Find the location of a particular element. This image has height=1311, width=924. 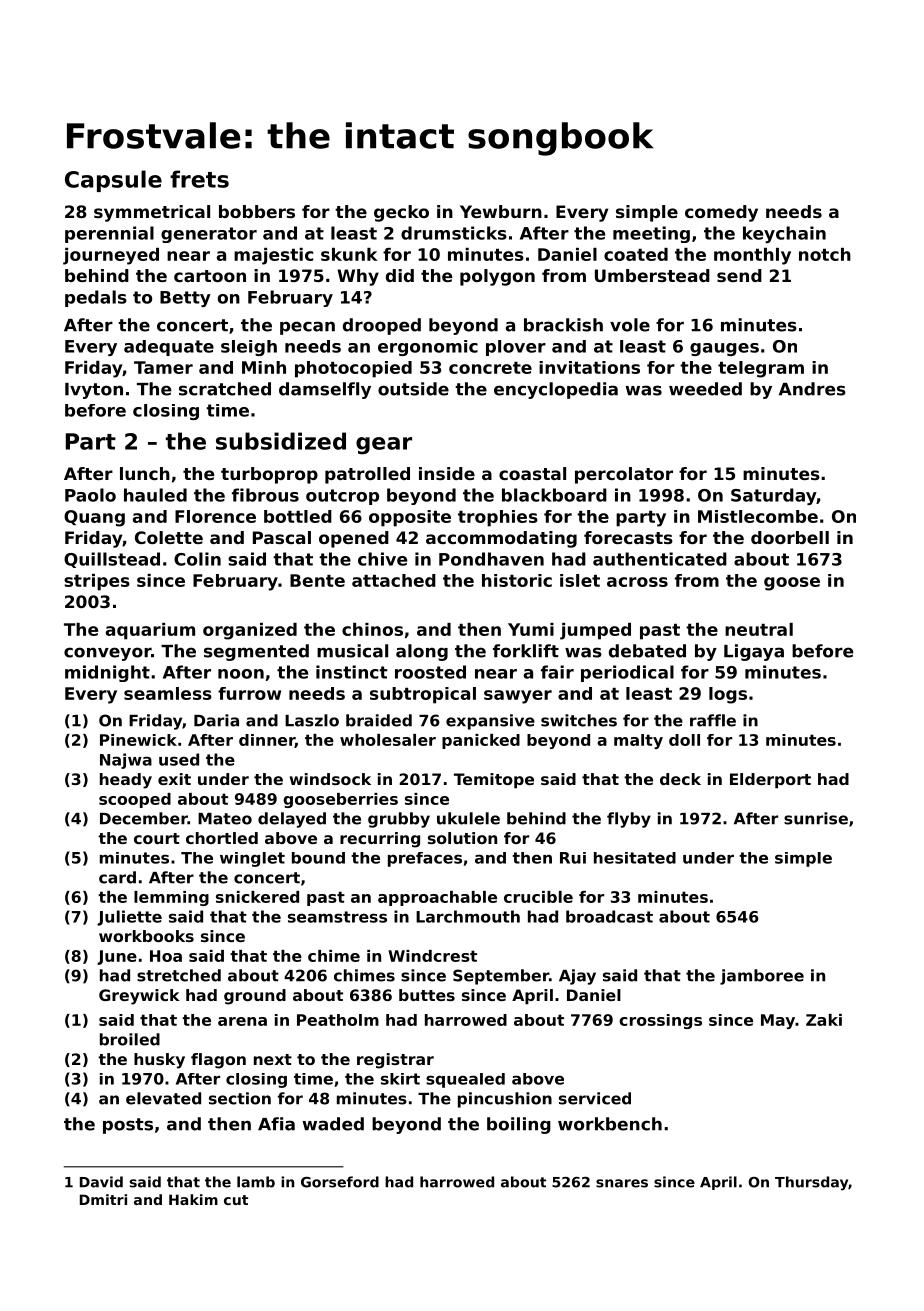

heady is located at coordinates (126, 781).
